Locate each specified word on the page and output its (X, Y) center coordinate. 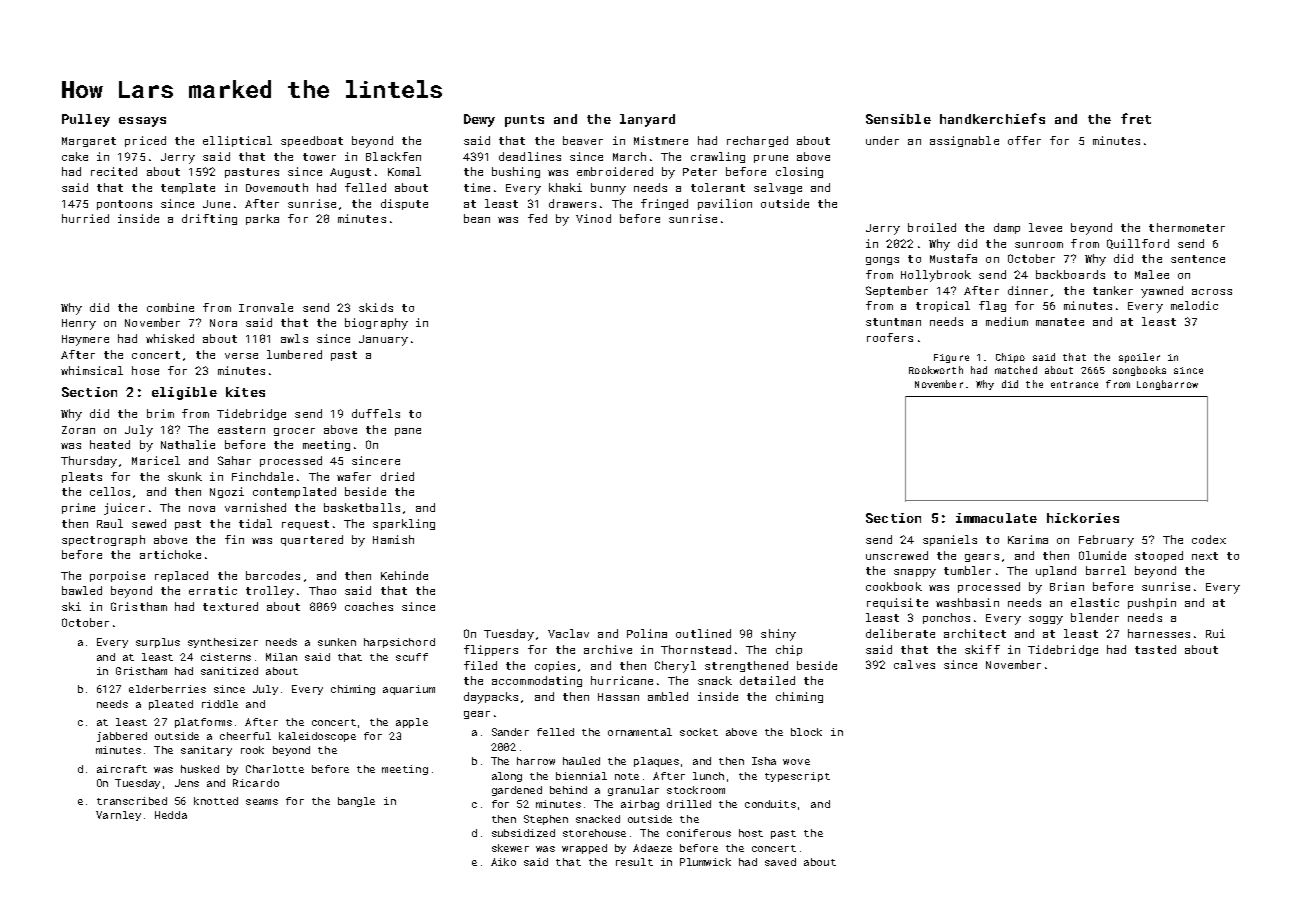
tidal (255, 523)
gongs (882, 261)
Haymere (85, 340)
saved (780, 862)
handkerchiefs (992, 118)
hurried (85, 218)
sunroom (1039, 245)
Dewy (479, 120)
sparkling (404, 524)
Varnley (118, 816)
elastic (1095, 602)
